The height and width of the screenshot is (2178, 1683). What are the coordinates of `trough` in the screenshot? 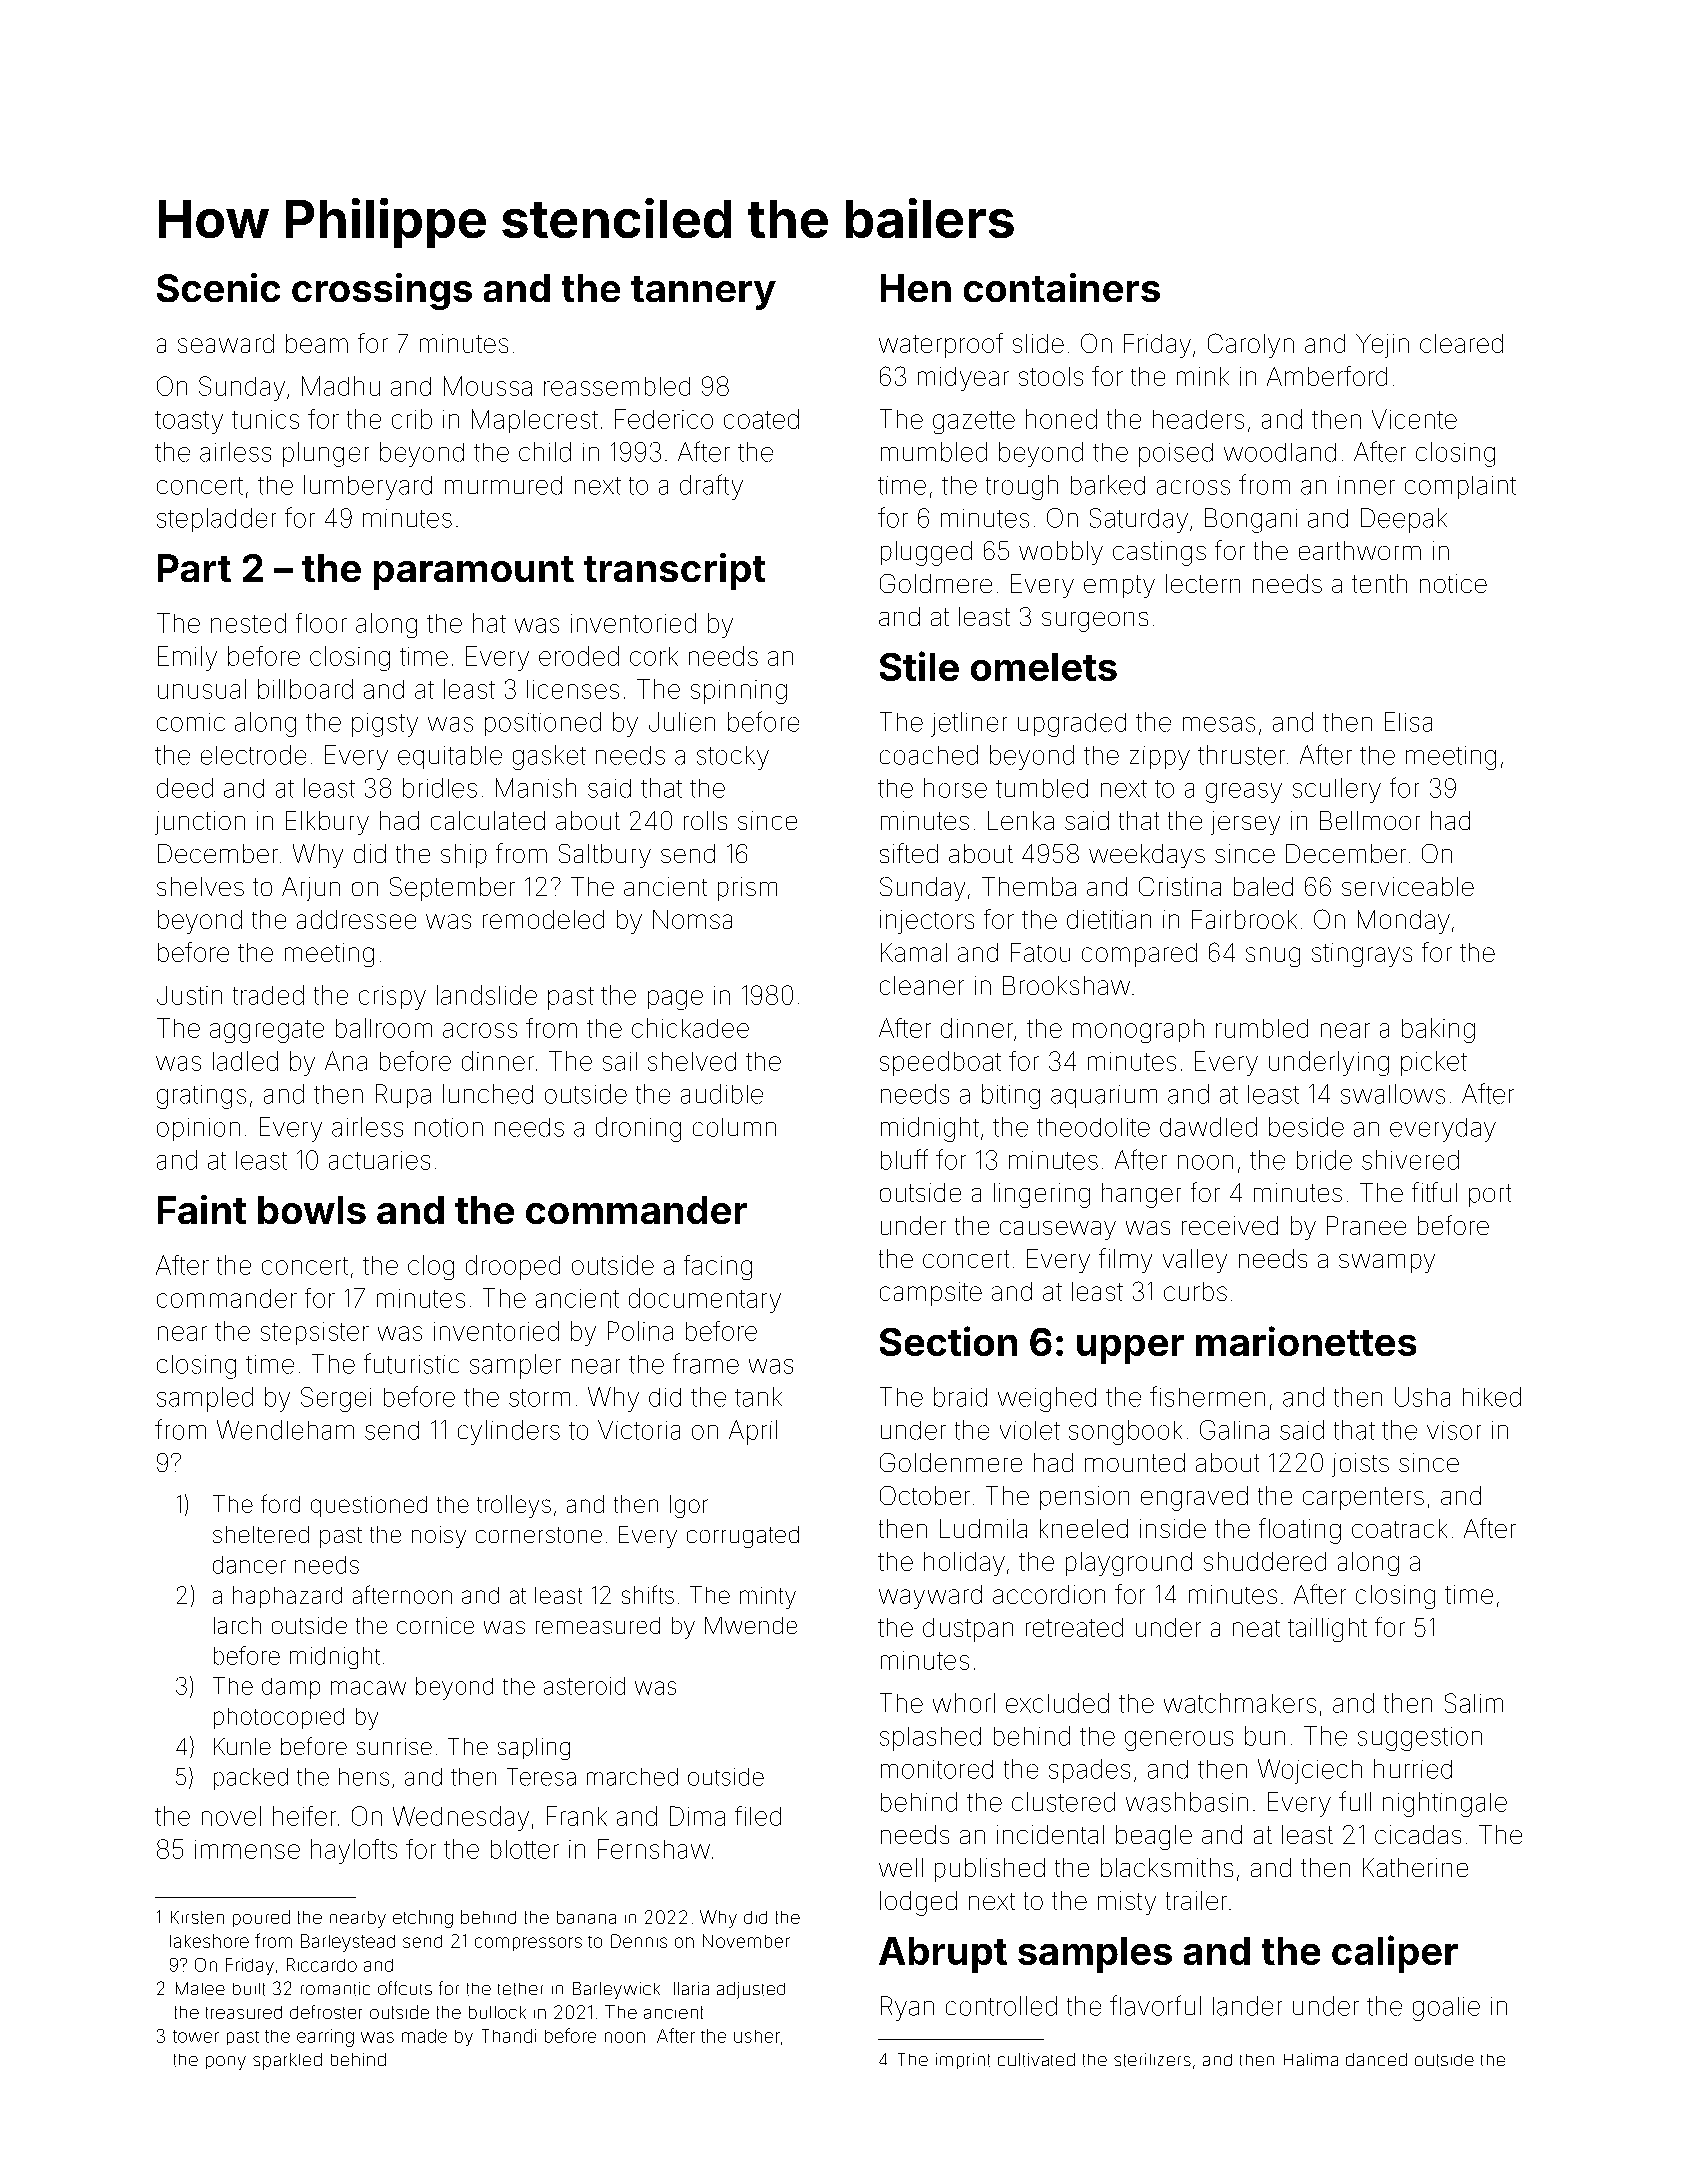 It's located at (1022, 487).
